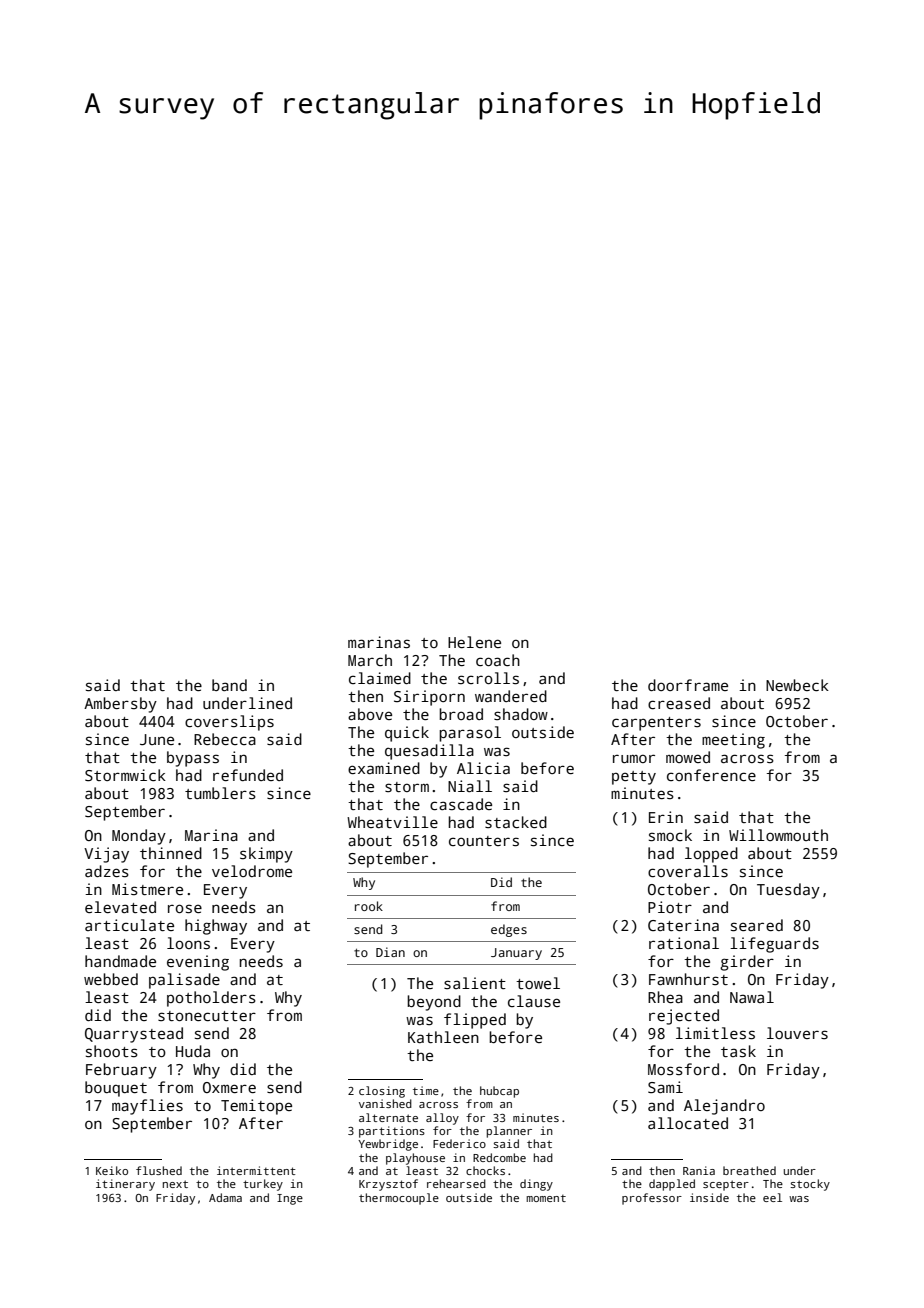  I want to click on Oxmere, so click(229, 1087).
